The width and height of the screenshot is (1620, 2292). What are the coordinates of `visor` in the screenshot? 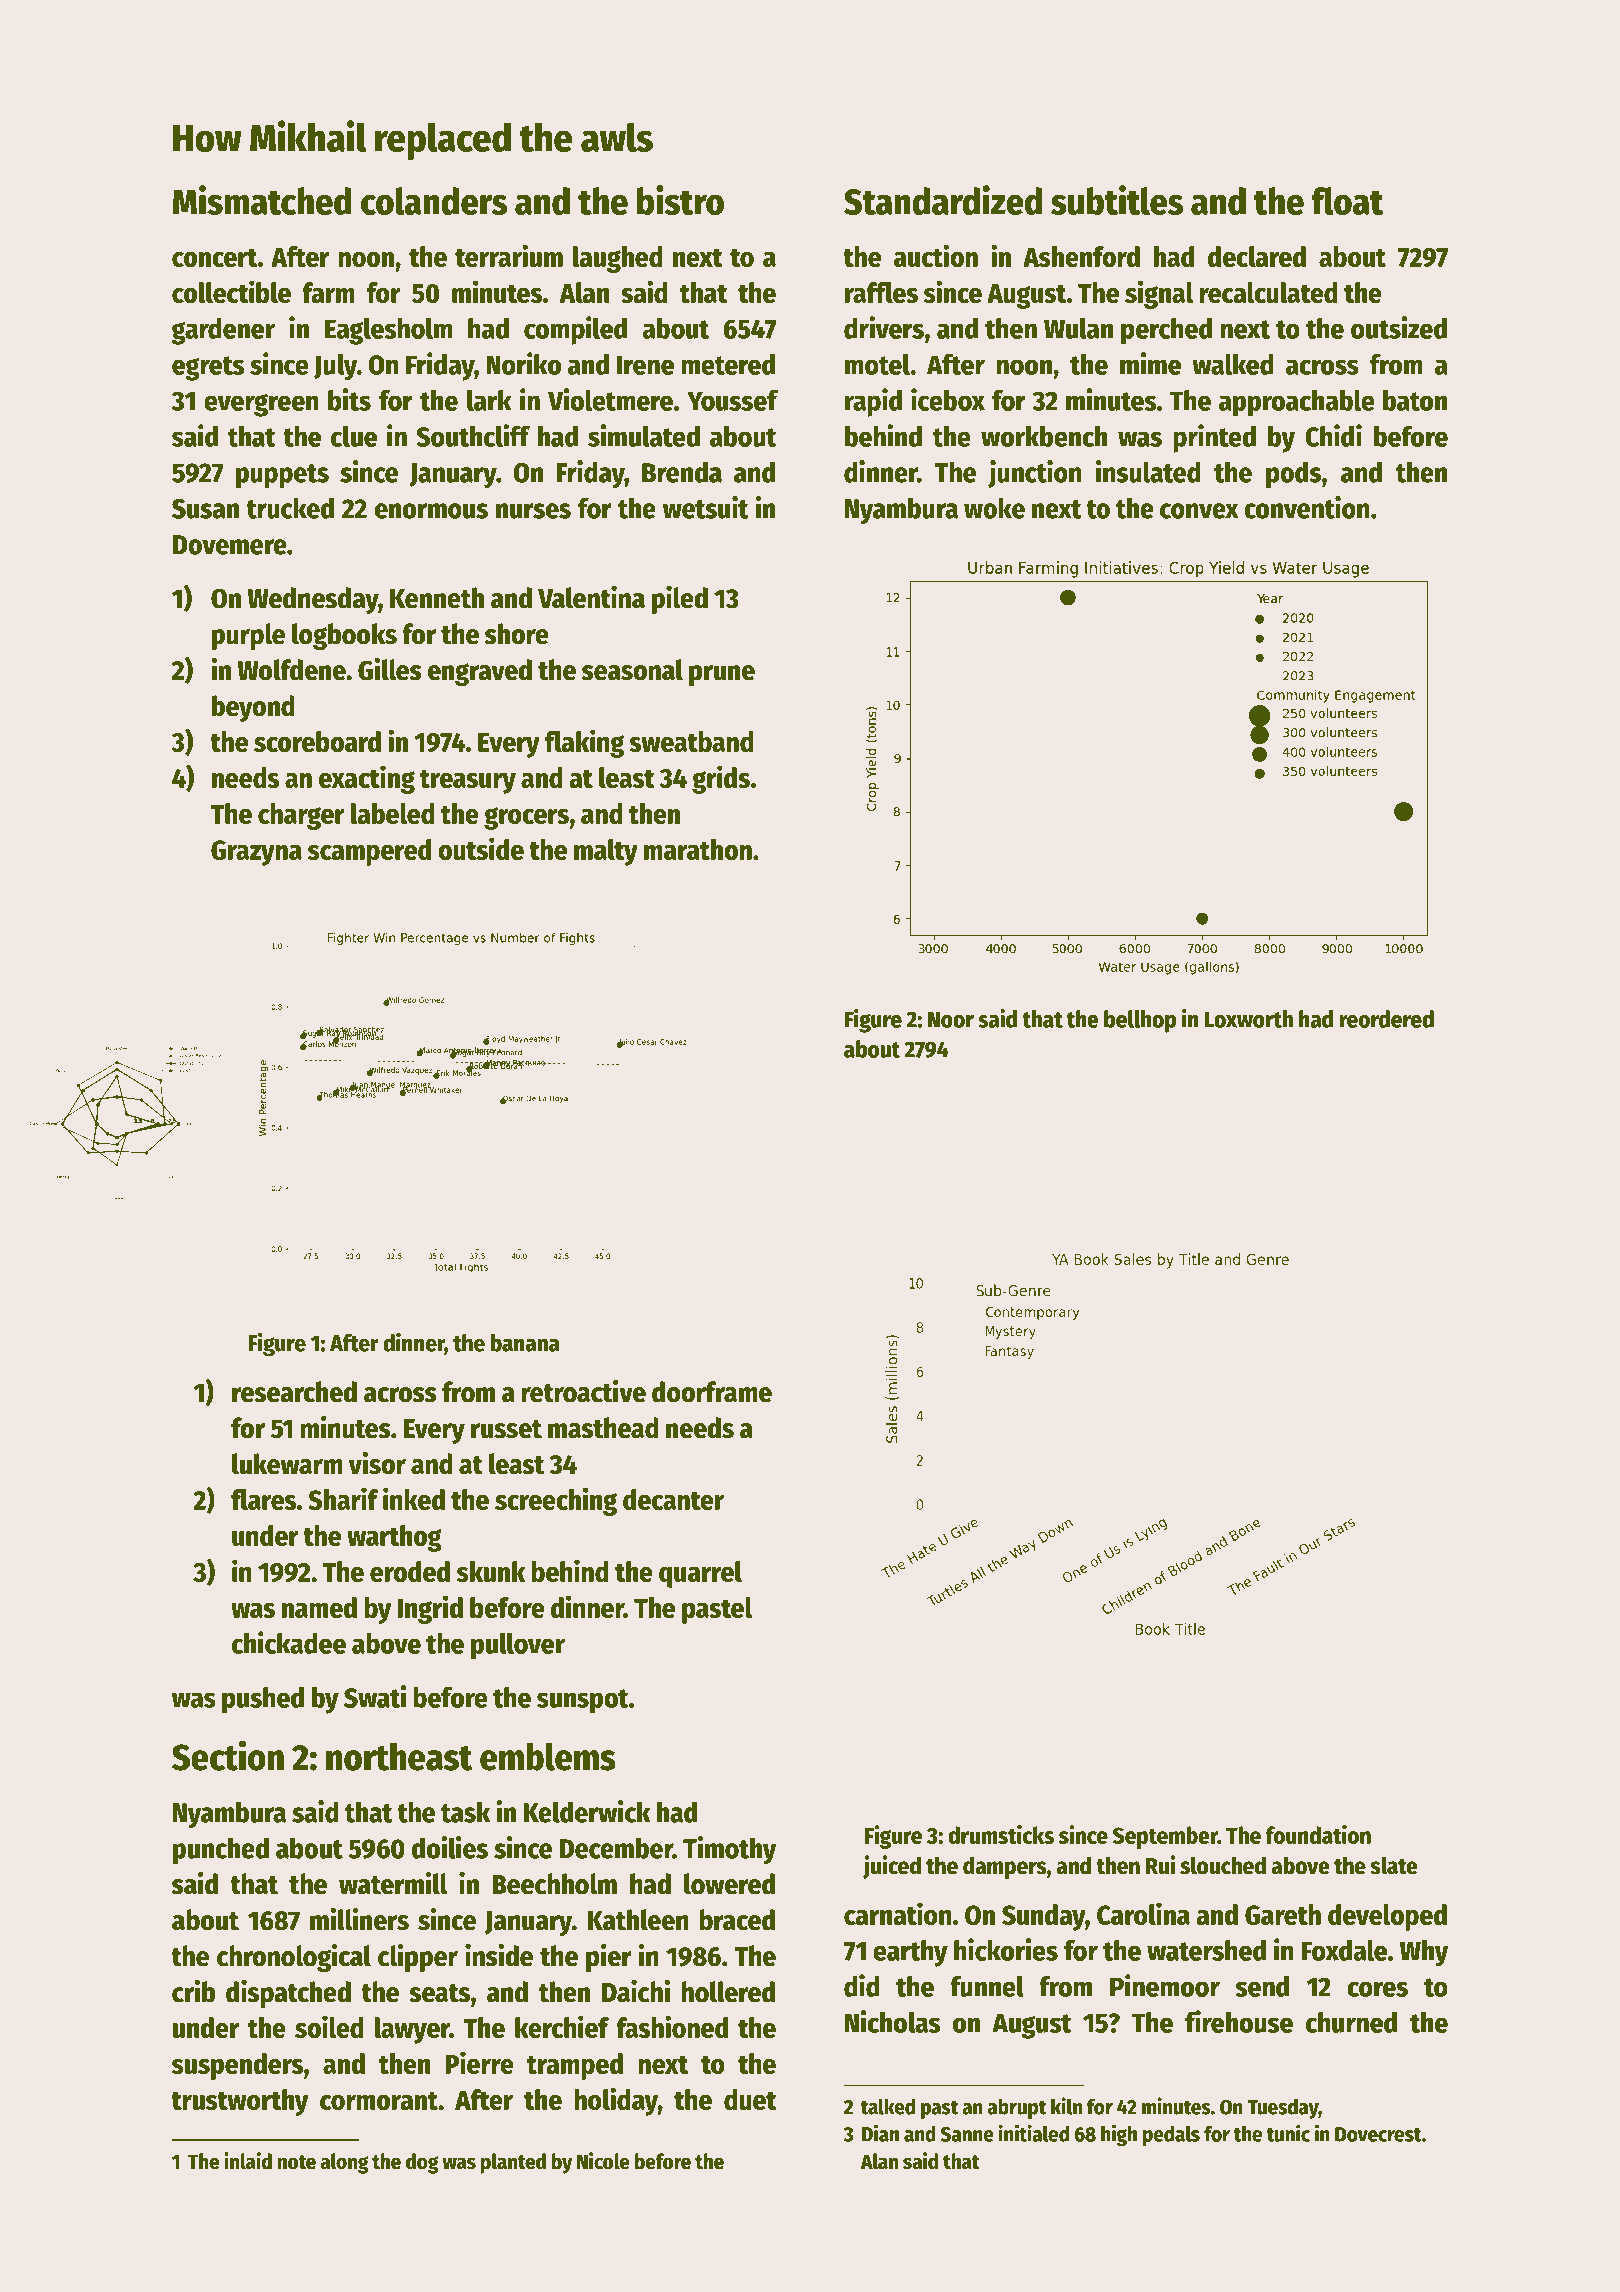 It's located at (377, 1463).
